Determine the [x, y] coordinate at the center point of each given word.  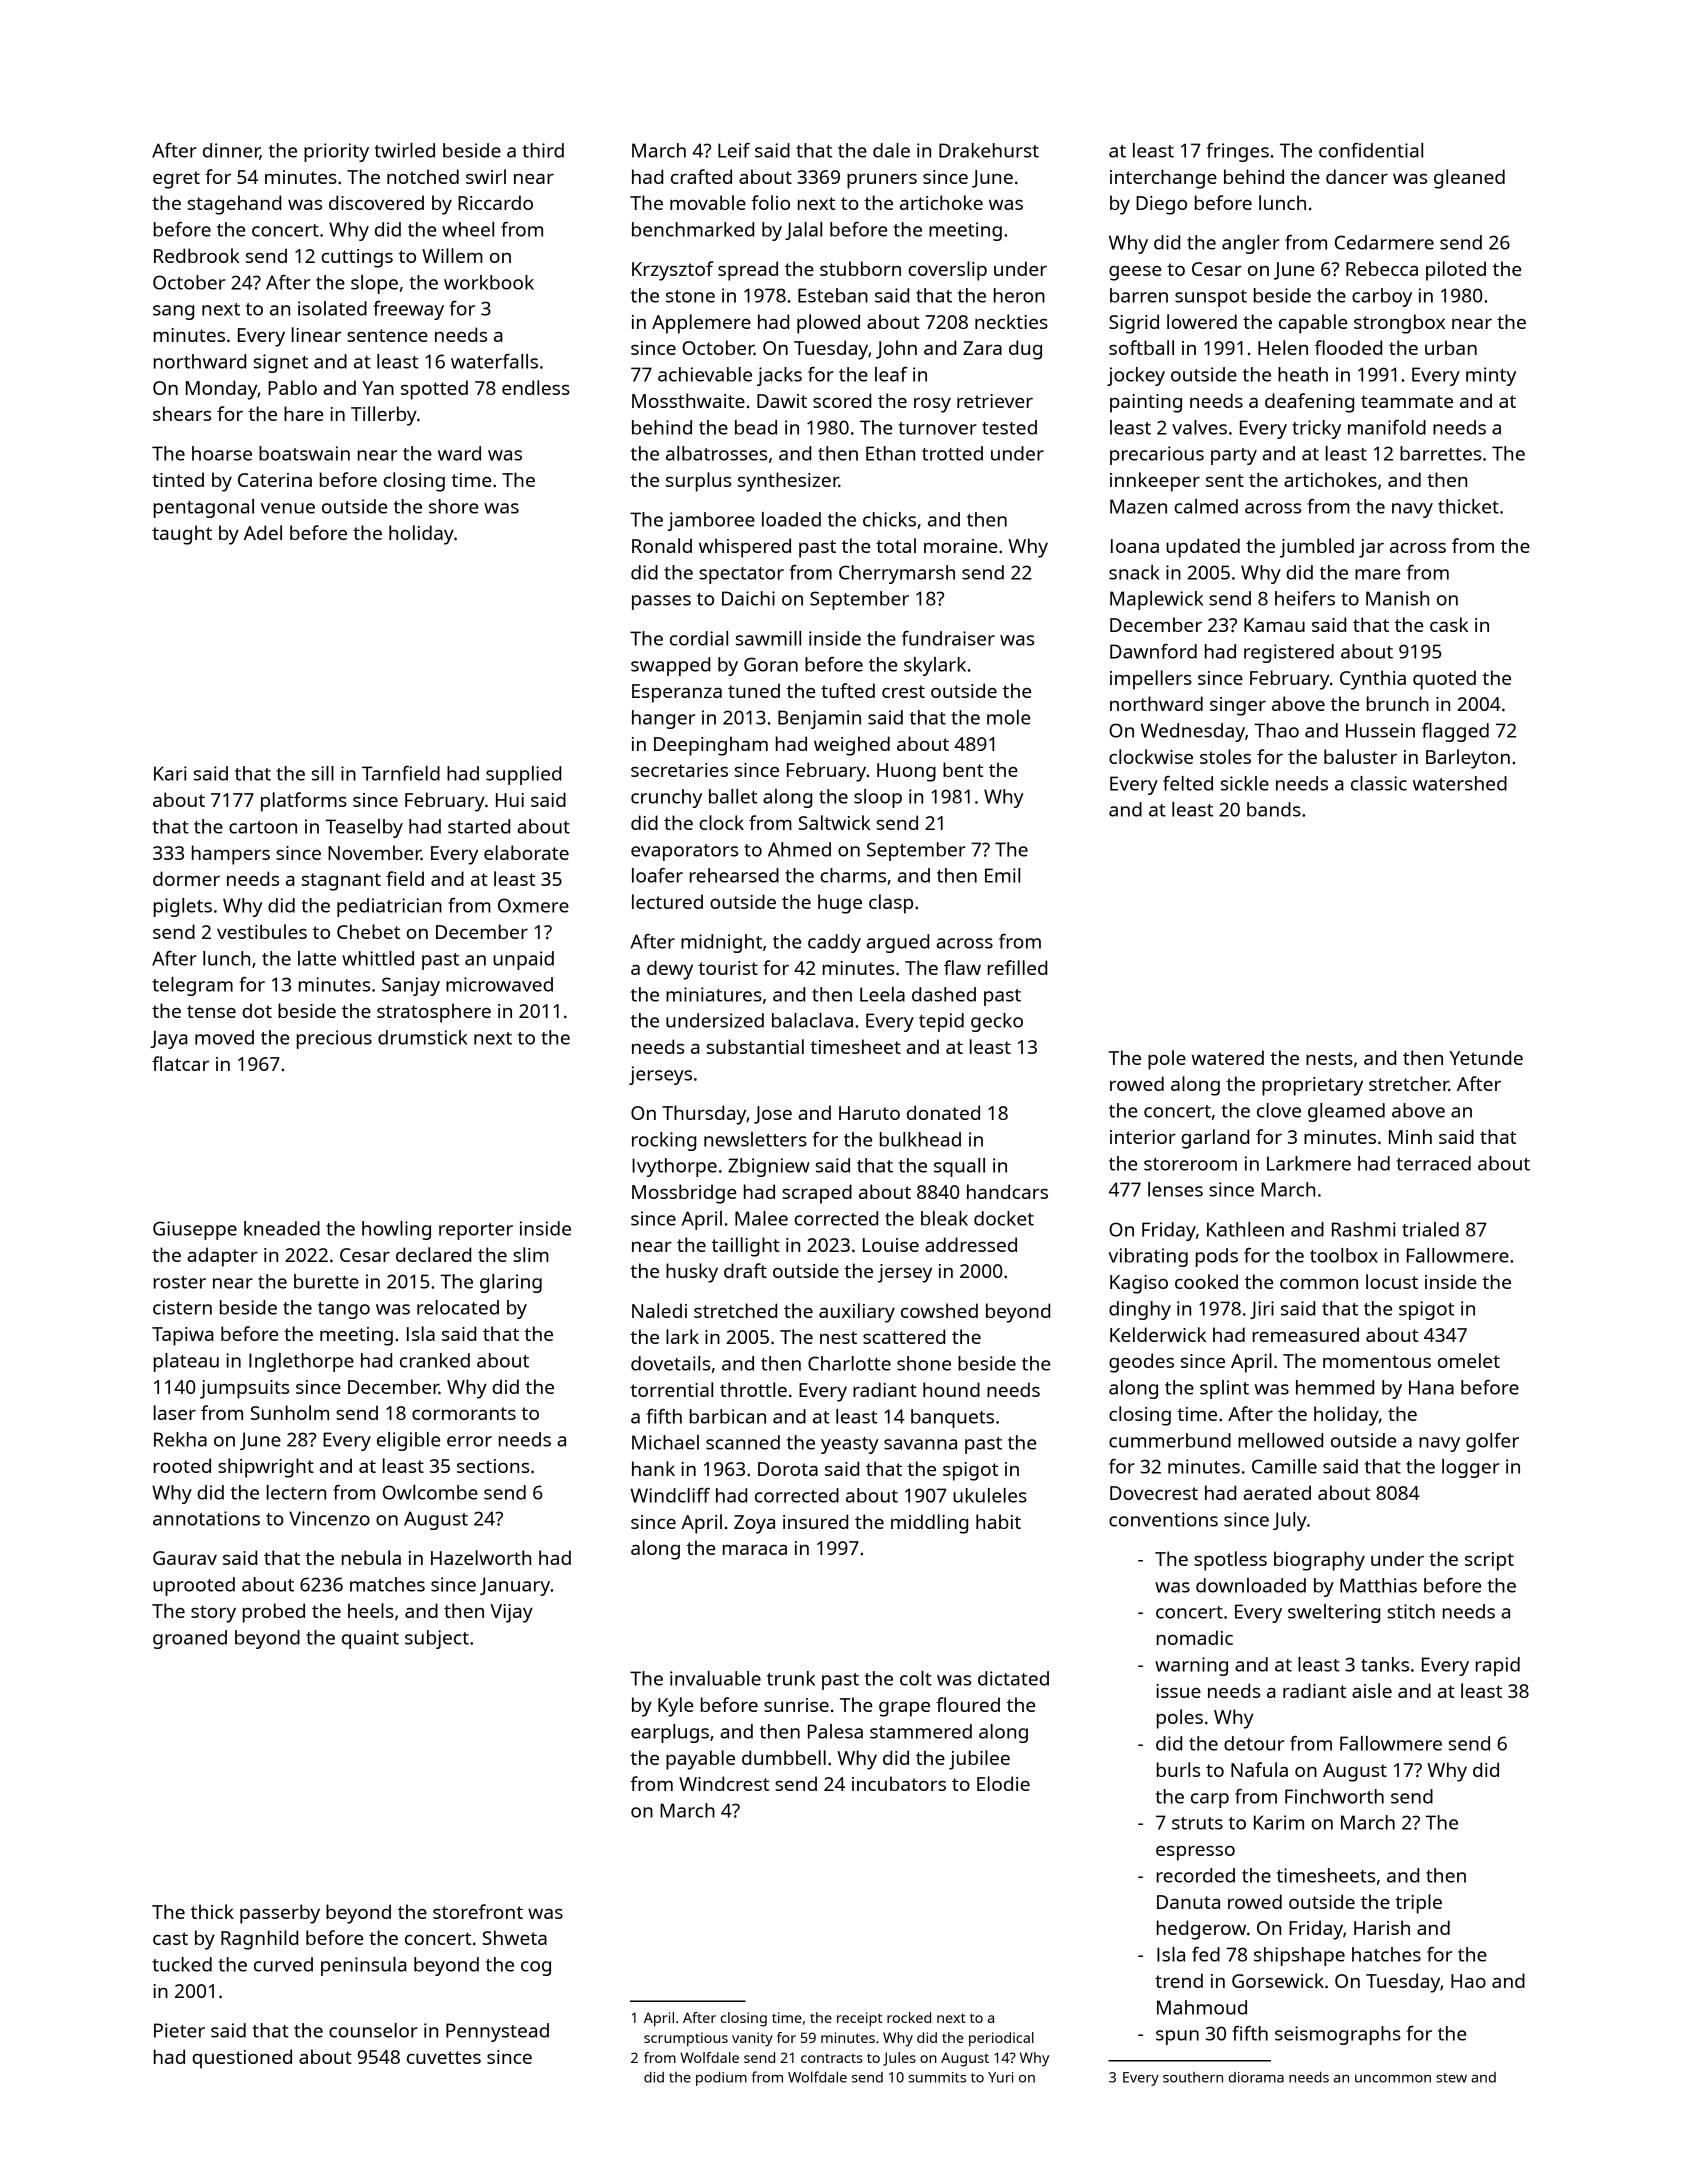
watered [1227, 1057]
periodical [1001, 2039]
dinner [231, 151]
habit [998, 1521]
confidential [1371, 150]
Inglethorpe [301, 1362]
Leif [734, 150]
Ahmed [799, 849]
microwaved [499, 984]
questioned [242, 2059]
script [1489, 1561]
